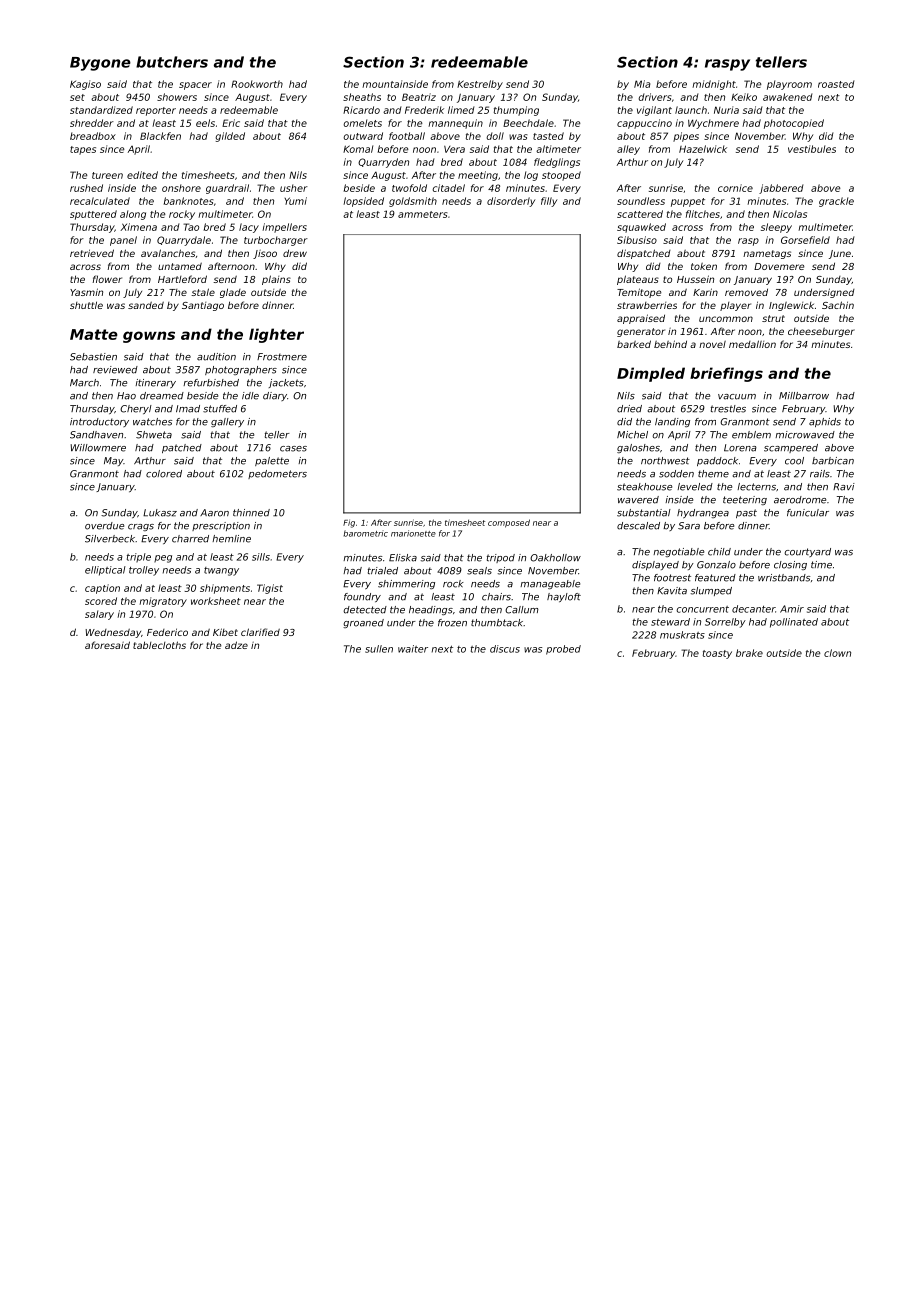  What do you see at coordinates (638, 526) in the screenshot?
I see `descaled` at bounding box center [638, 526].
